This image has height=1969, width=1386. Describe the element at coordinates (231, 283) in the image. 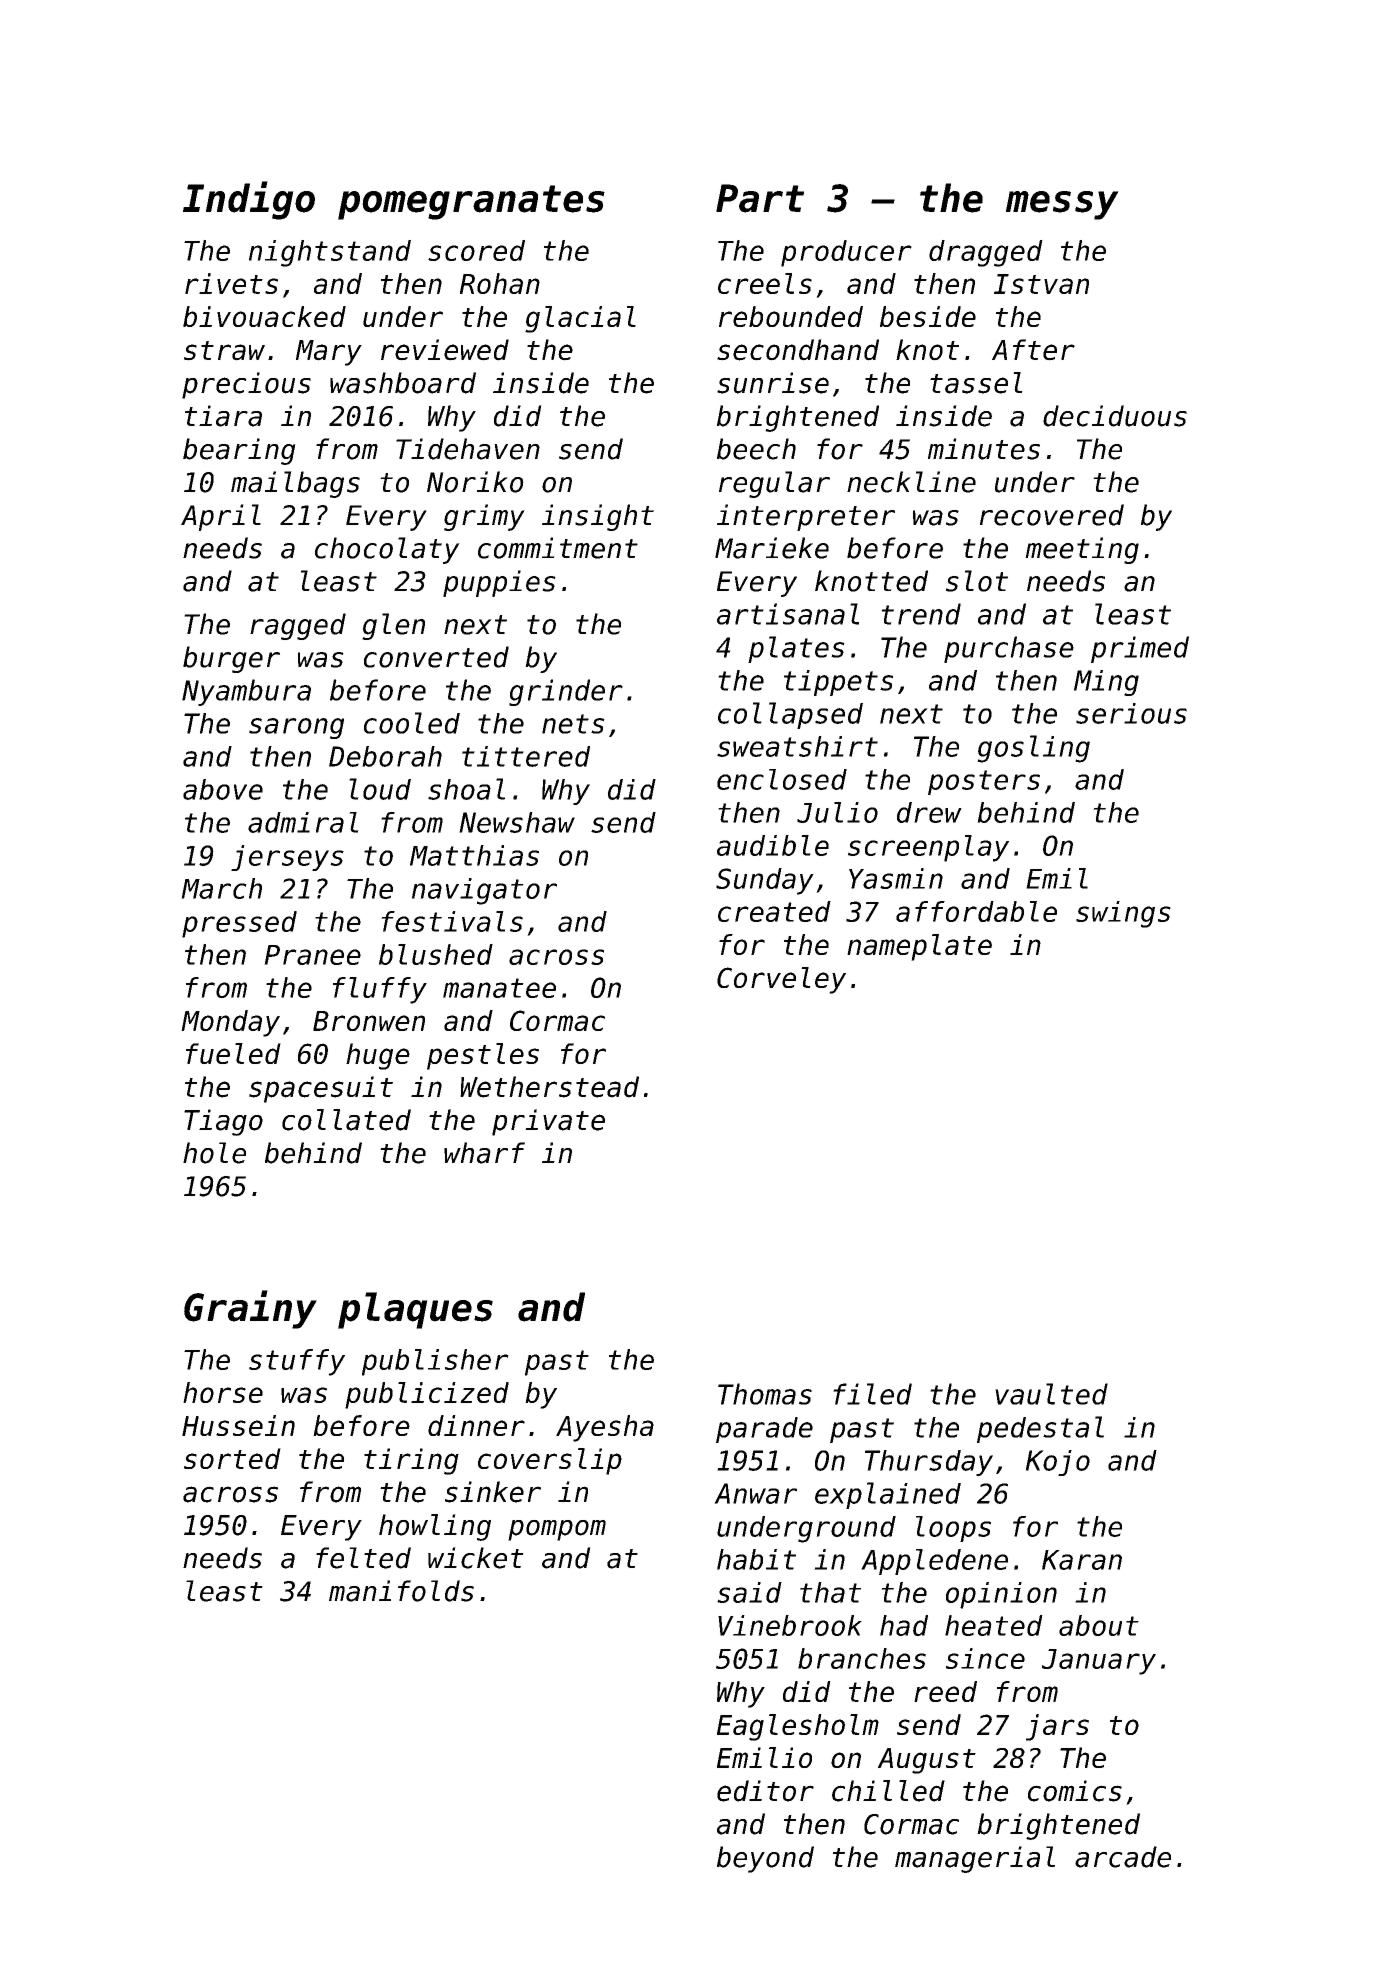

I see `rivets` at that location.
